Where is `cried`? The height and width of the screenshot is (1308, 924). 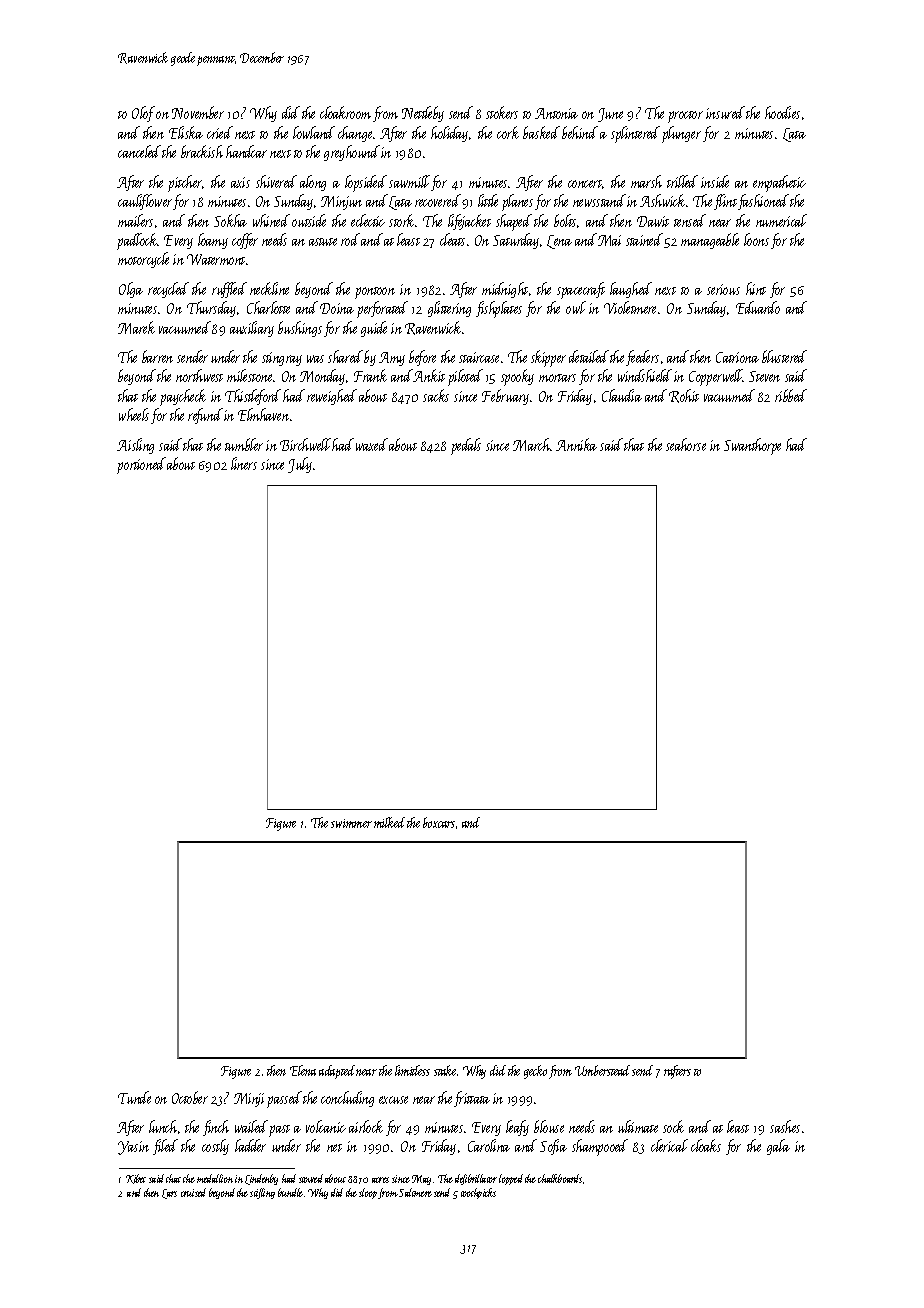 cried is located at coordinates (220, 132).
